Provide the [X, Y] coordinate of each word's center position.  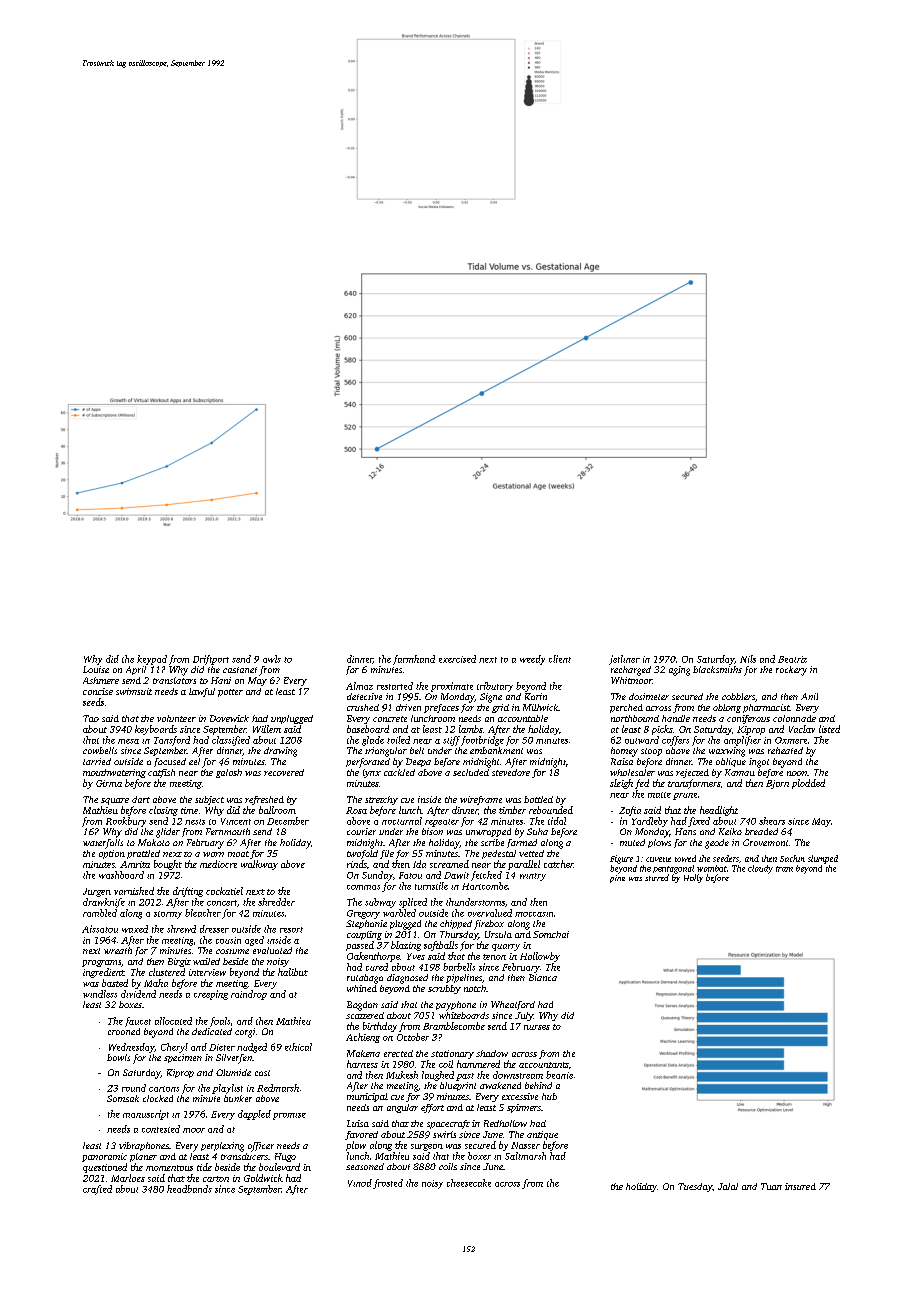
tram [784, 869]
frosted [388, 1184]
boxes [130, 1004]
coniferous [748, 719]
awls [272, 659]
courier [361, 831]
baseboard [368, 729]
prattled [143, 854]
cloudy [760, 869]
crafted [97, 1190]
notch [475, 988]
